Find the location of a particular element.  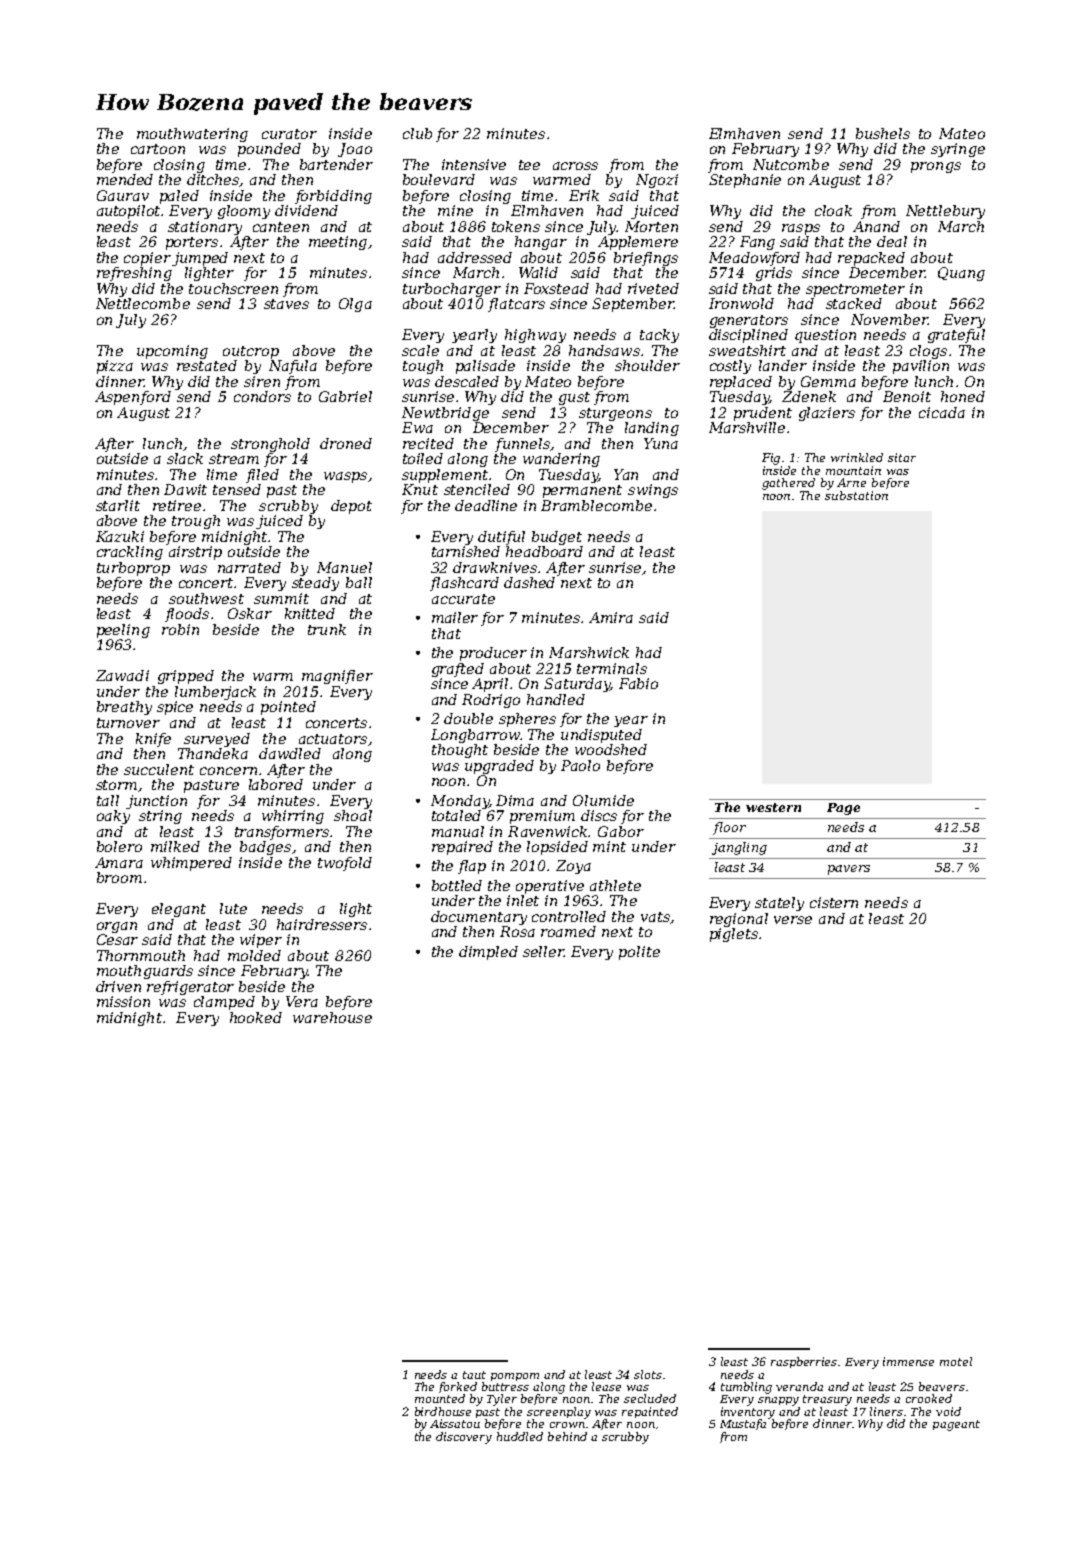

birdhouse is located at coordinates (443, 1411).
